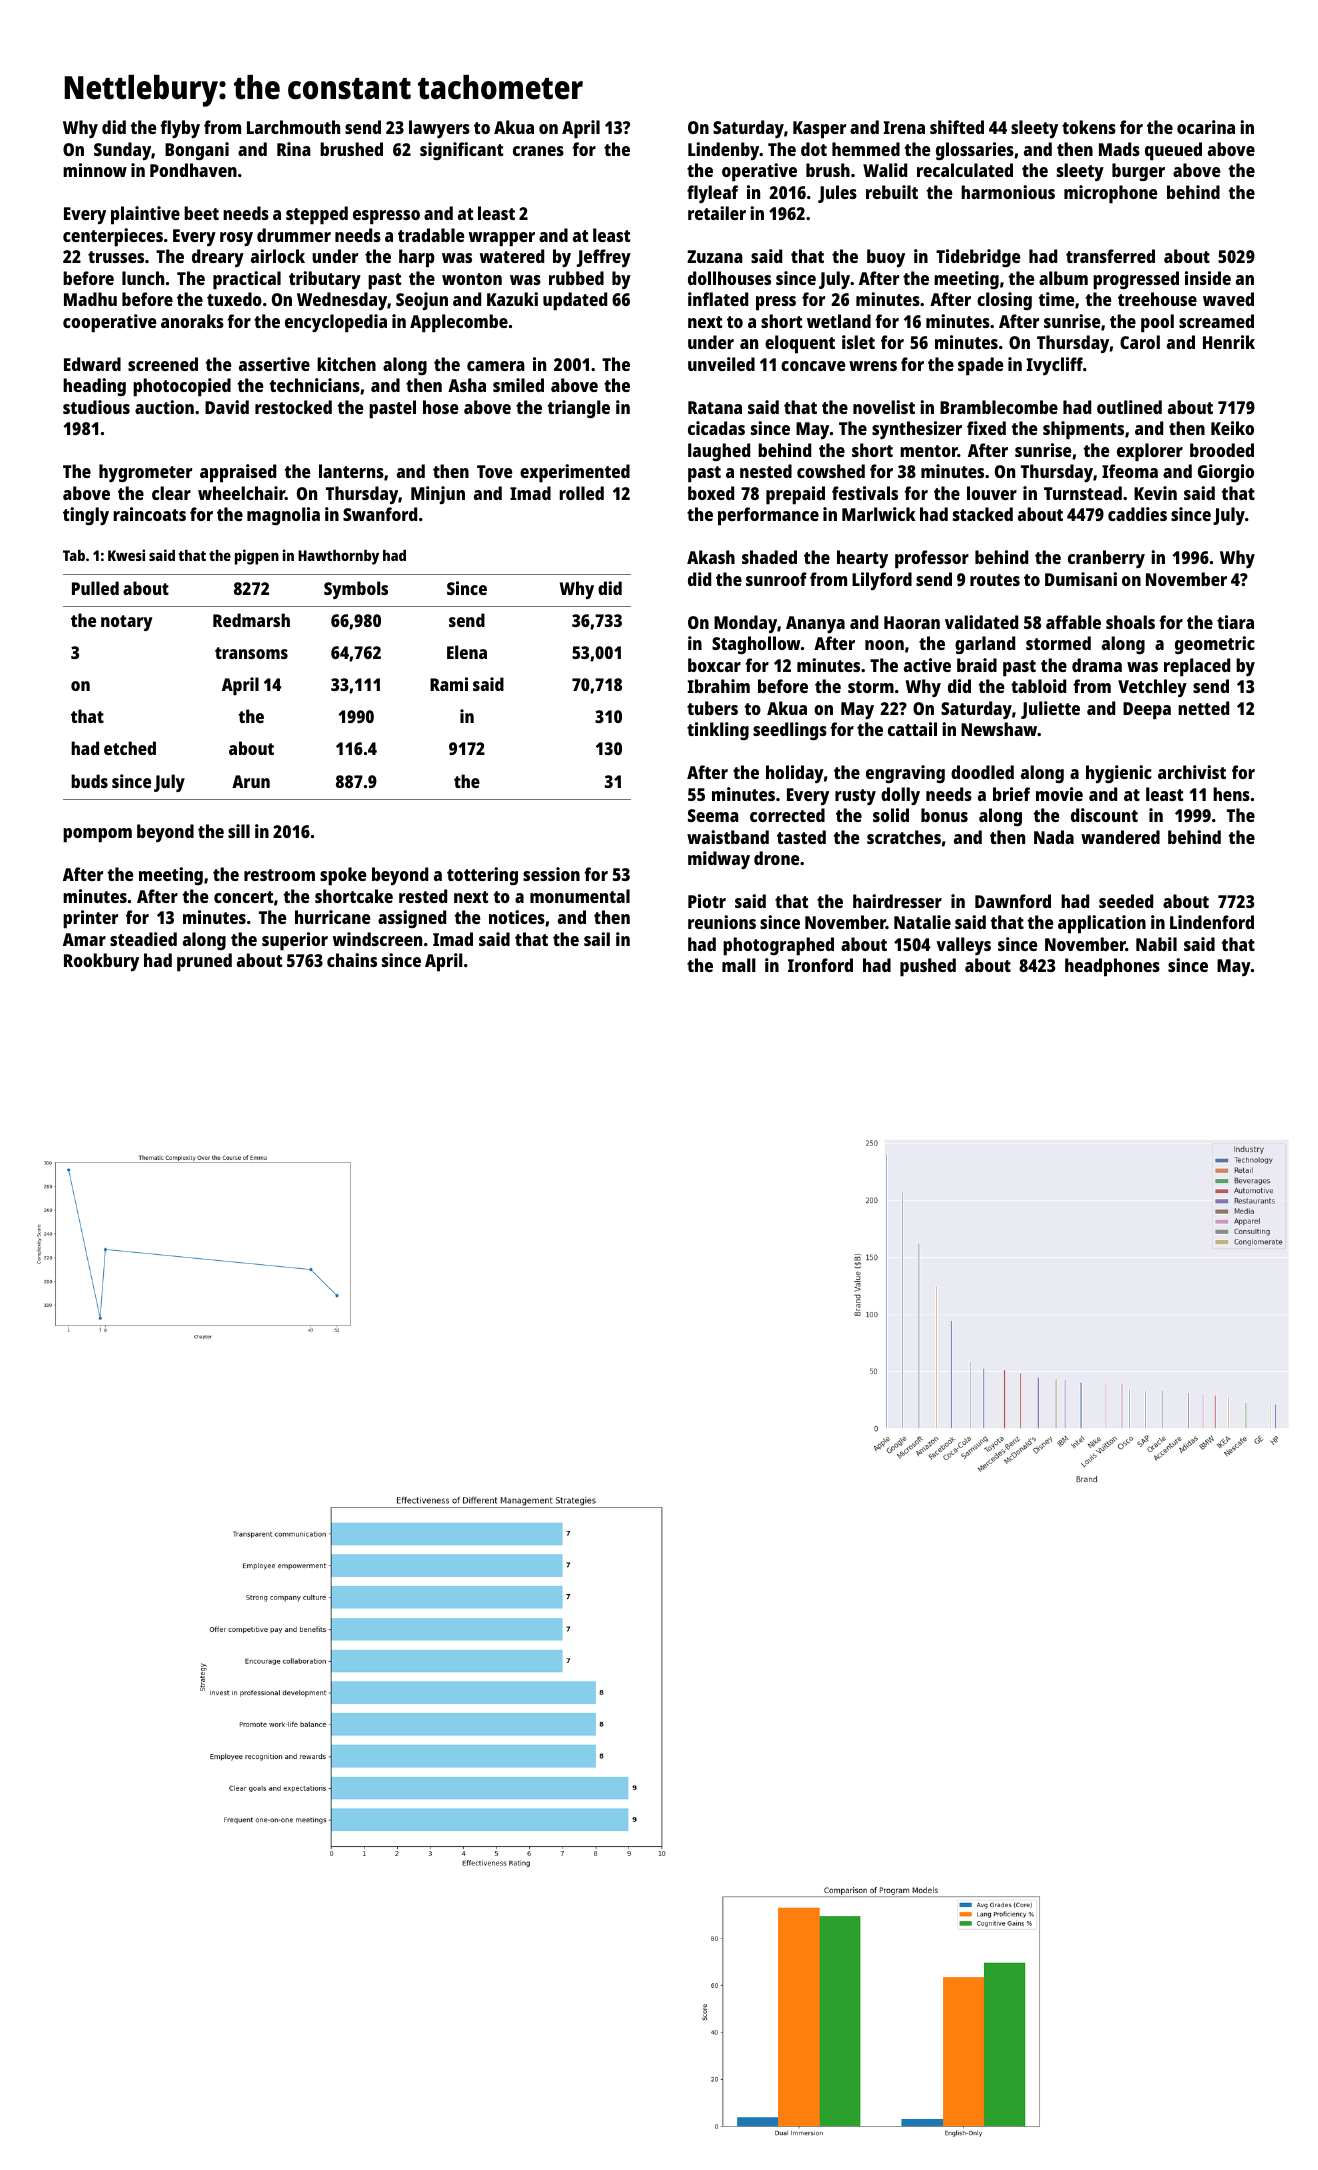 This screenshot has width=1318, height=2170. What do you see at coordinates (1152, 688) in the screenshot?
I see `Vetchley` at bounding box center [1152, 688].
